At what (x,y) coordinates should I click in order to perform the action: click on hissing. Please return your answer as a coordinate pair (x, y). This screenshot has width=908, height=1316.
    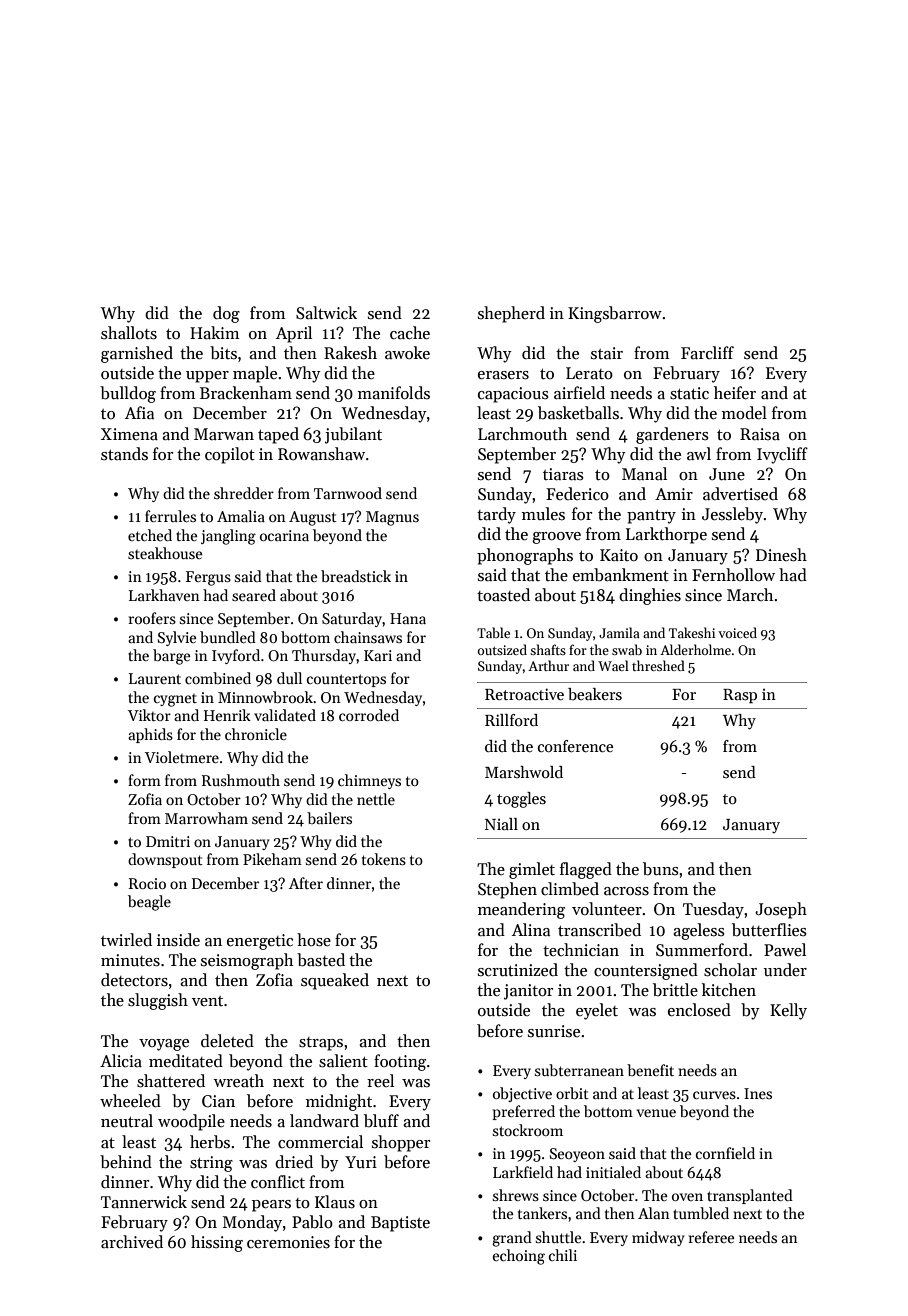
    Looking at the image, I should click on (217, 1243).
